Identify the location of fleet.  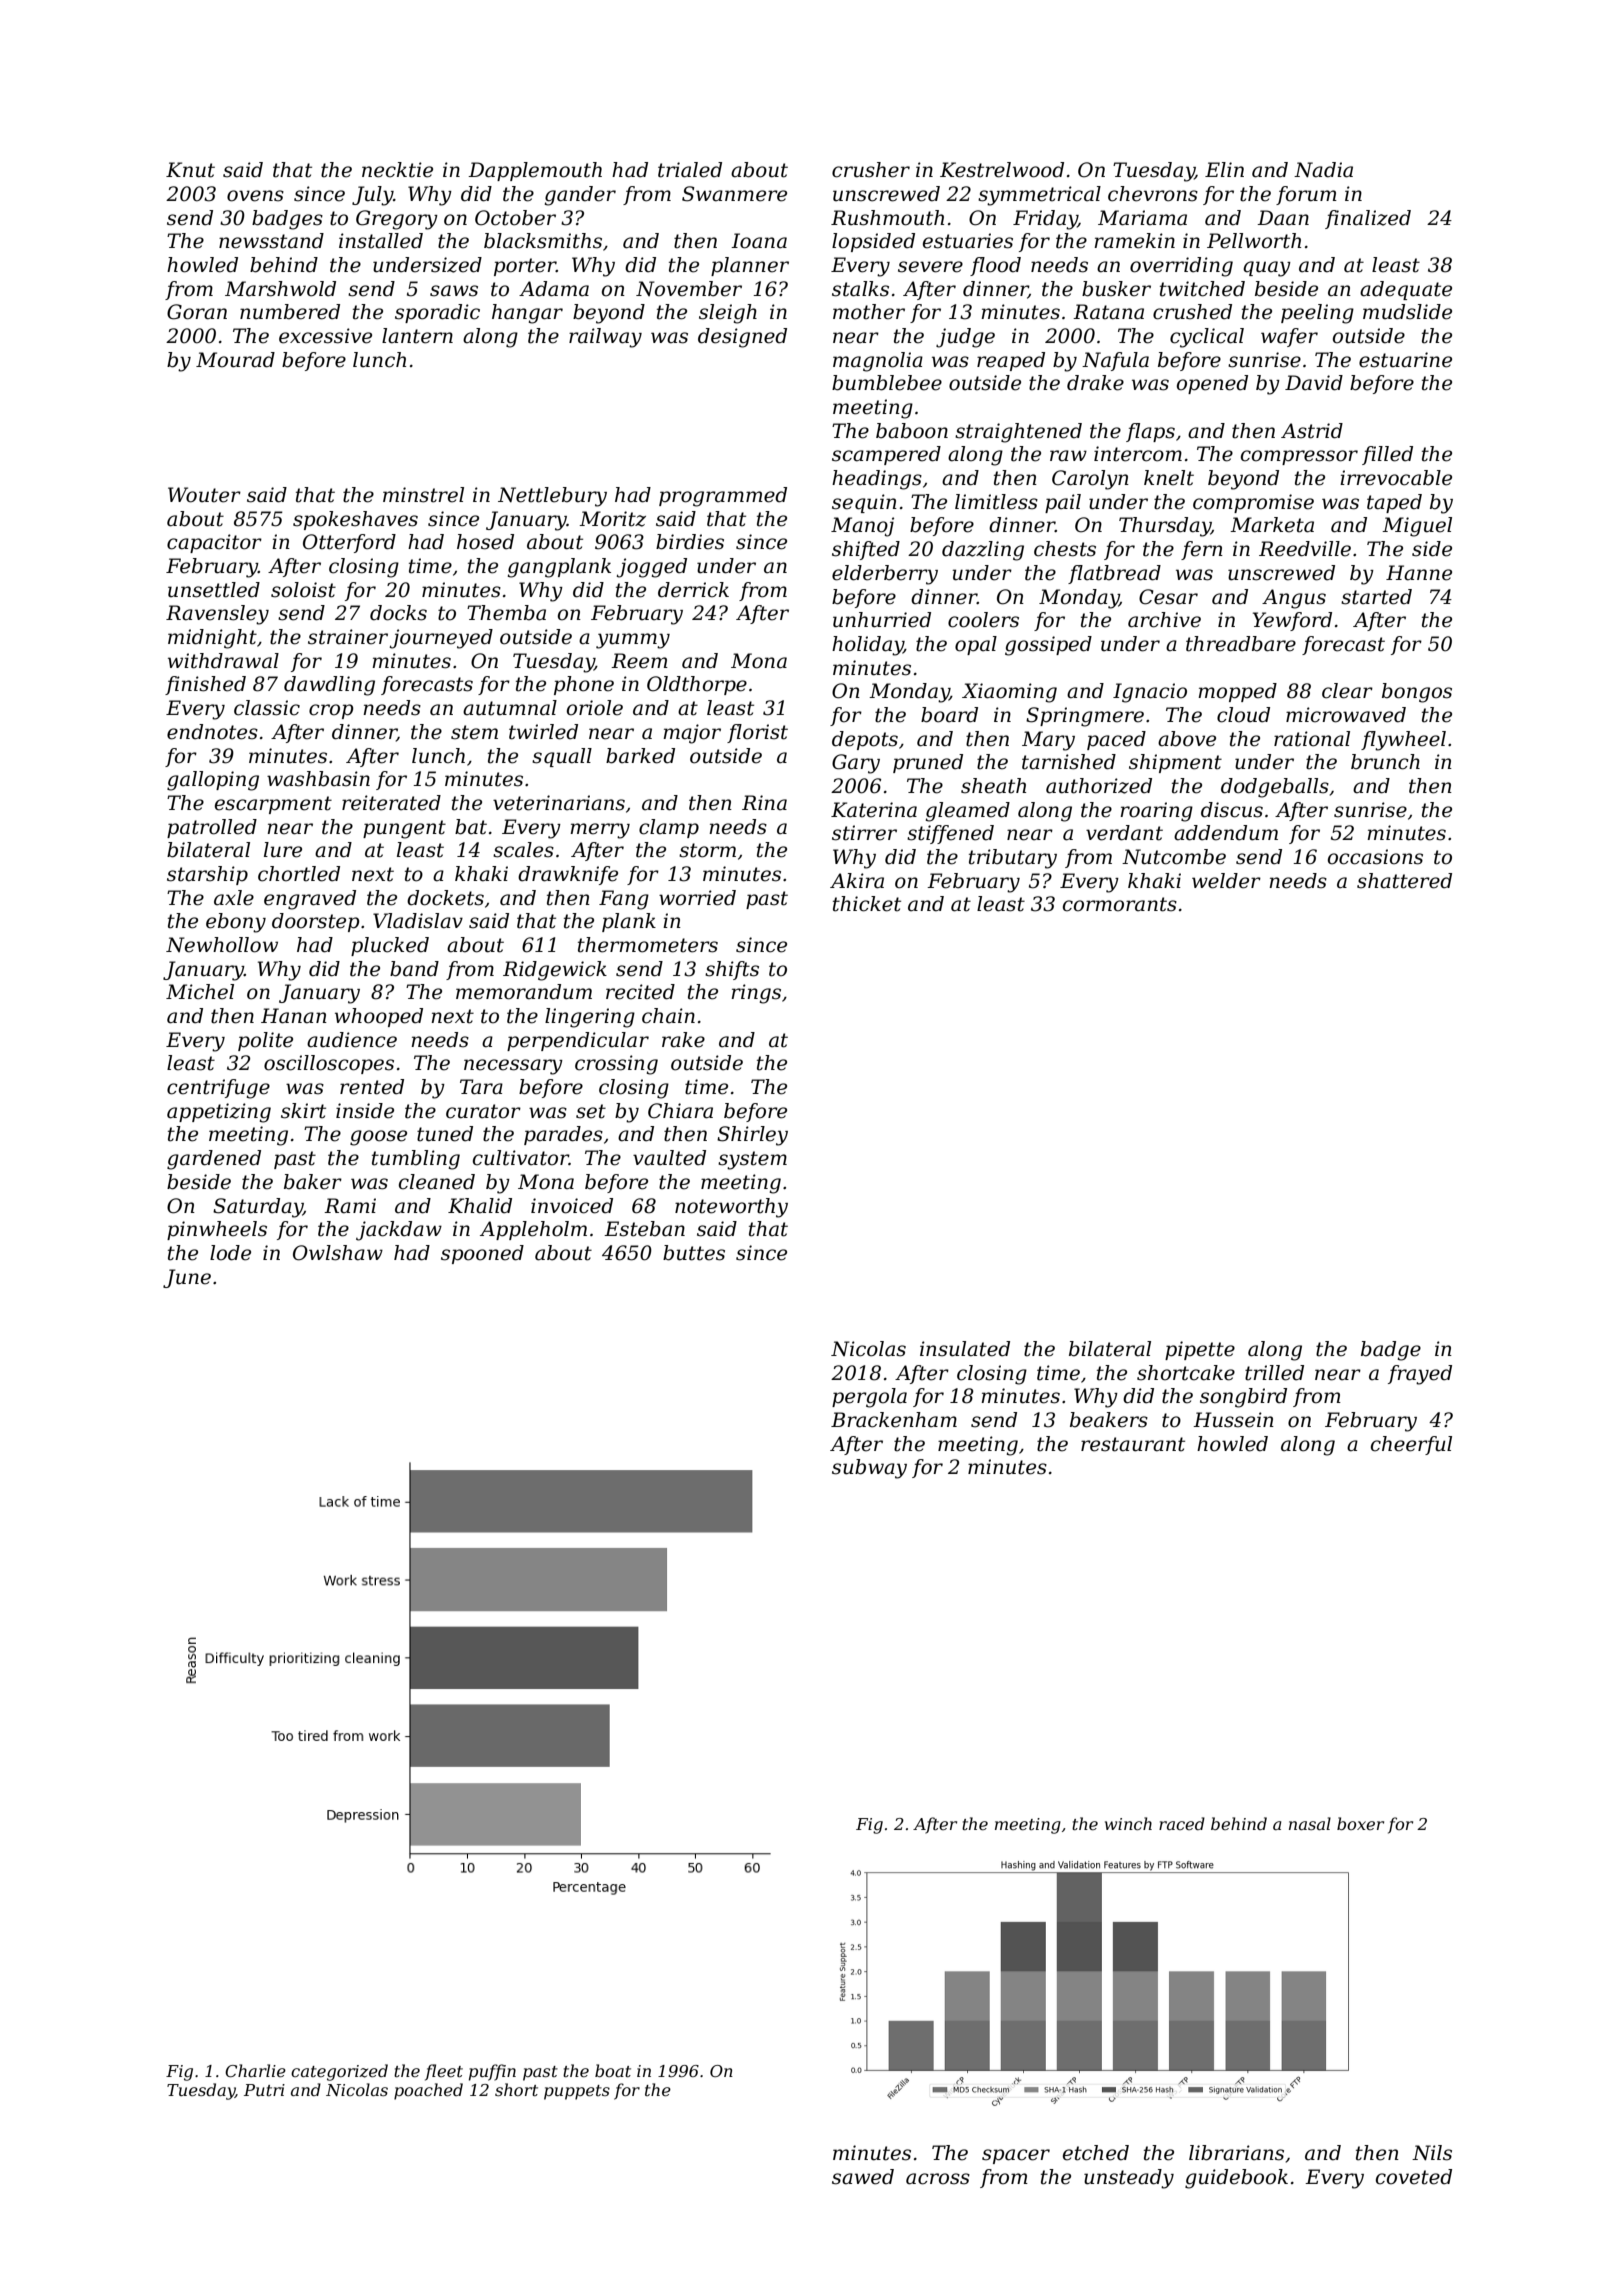
(444, 2072).
